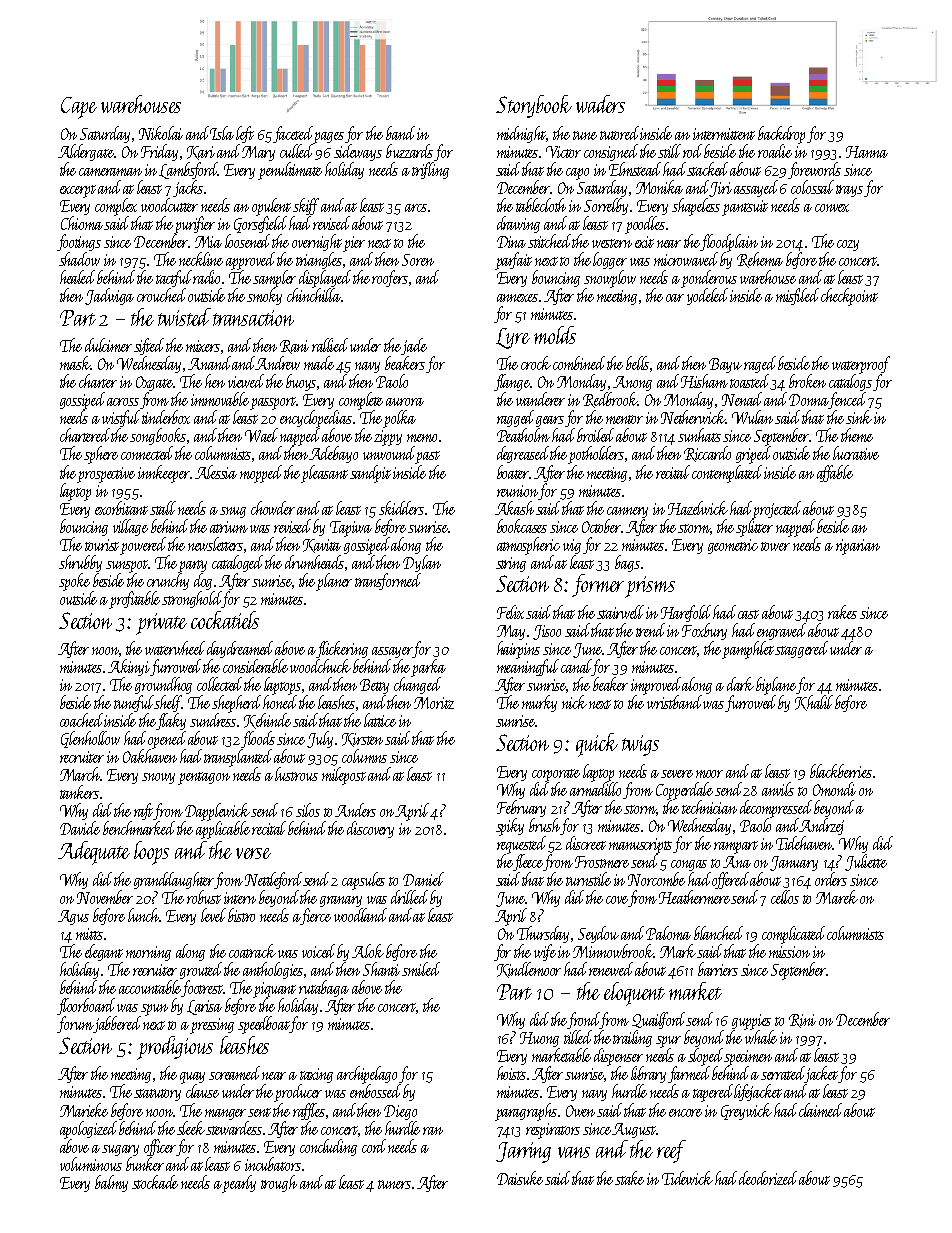 This page has width=952, height=1233. I want to click on anthologies, so click(273, 970).
